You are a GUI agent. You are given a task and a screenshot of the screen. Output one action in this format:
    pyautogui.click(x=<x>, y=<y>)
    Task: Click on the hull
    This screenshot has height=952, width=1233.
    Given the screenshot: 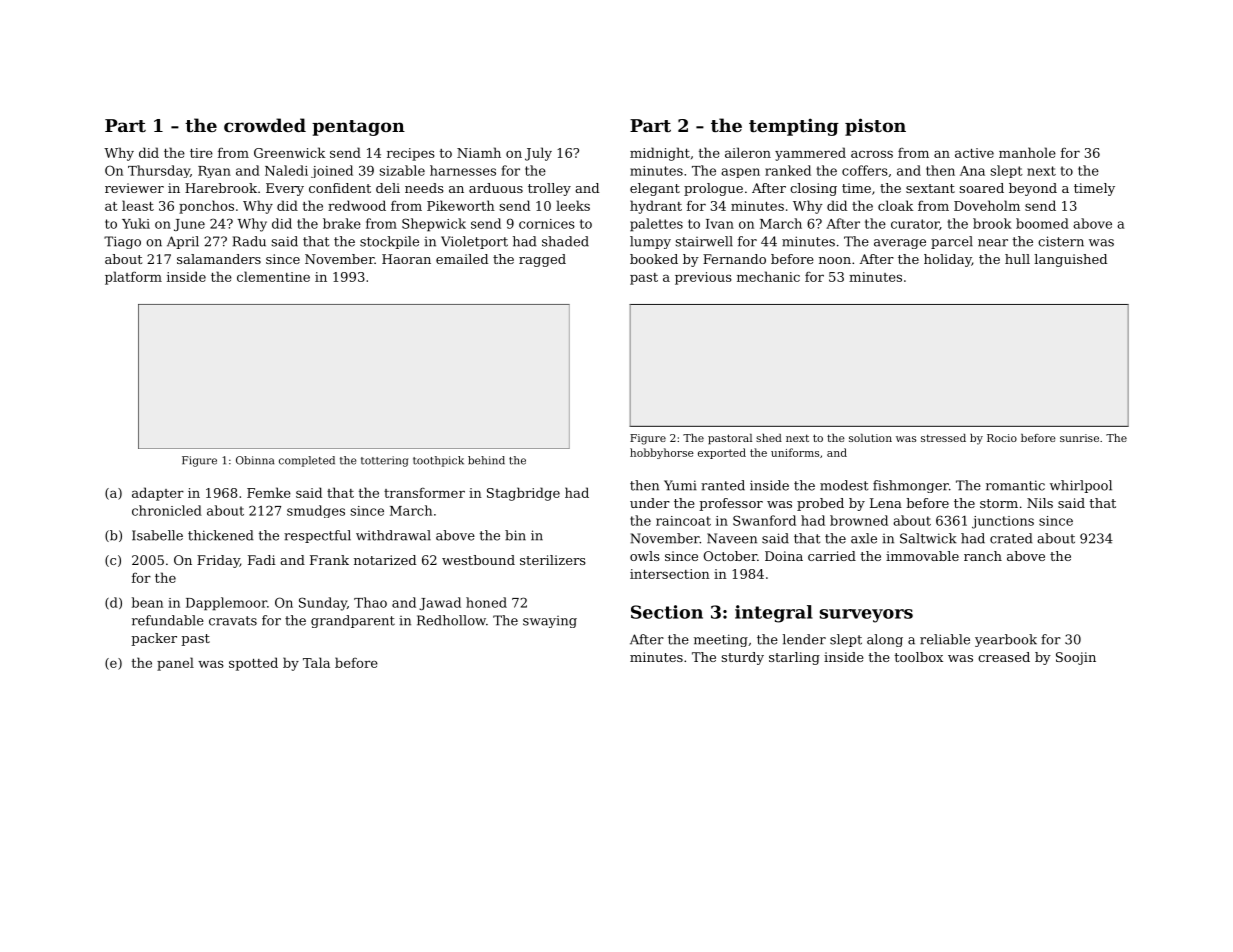 What is the action you would take?
    pyautogui.click(x=1017, y=259)
